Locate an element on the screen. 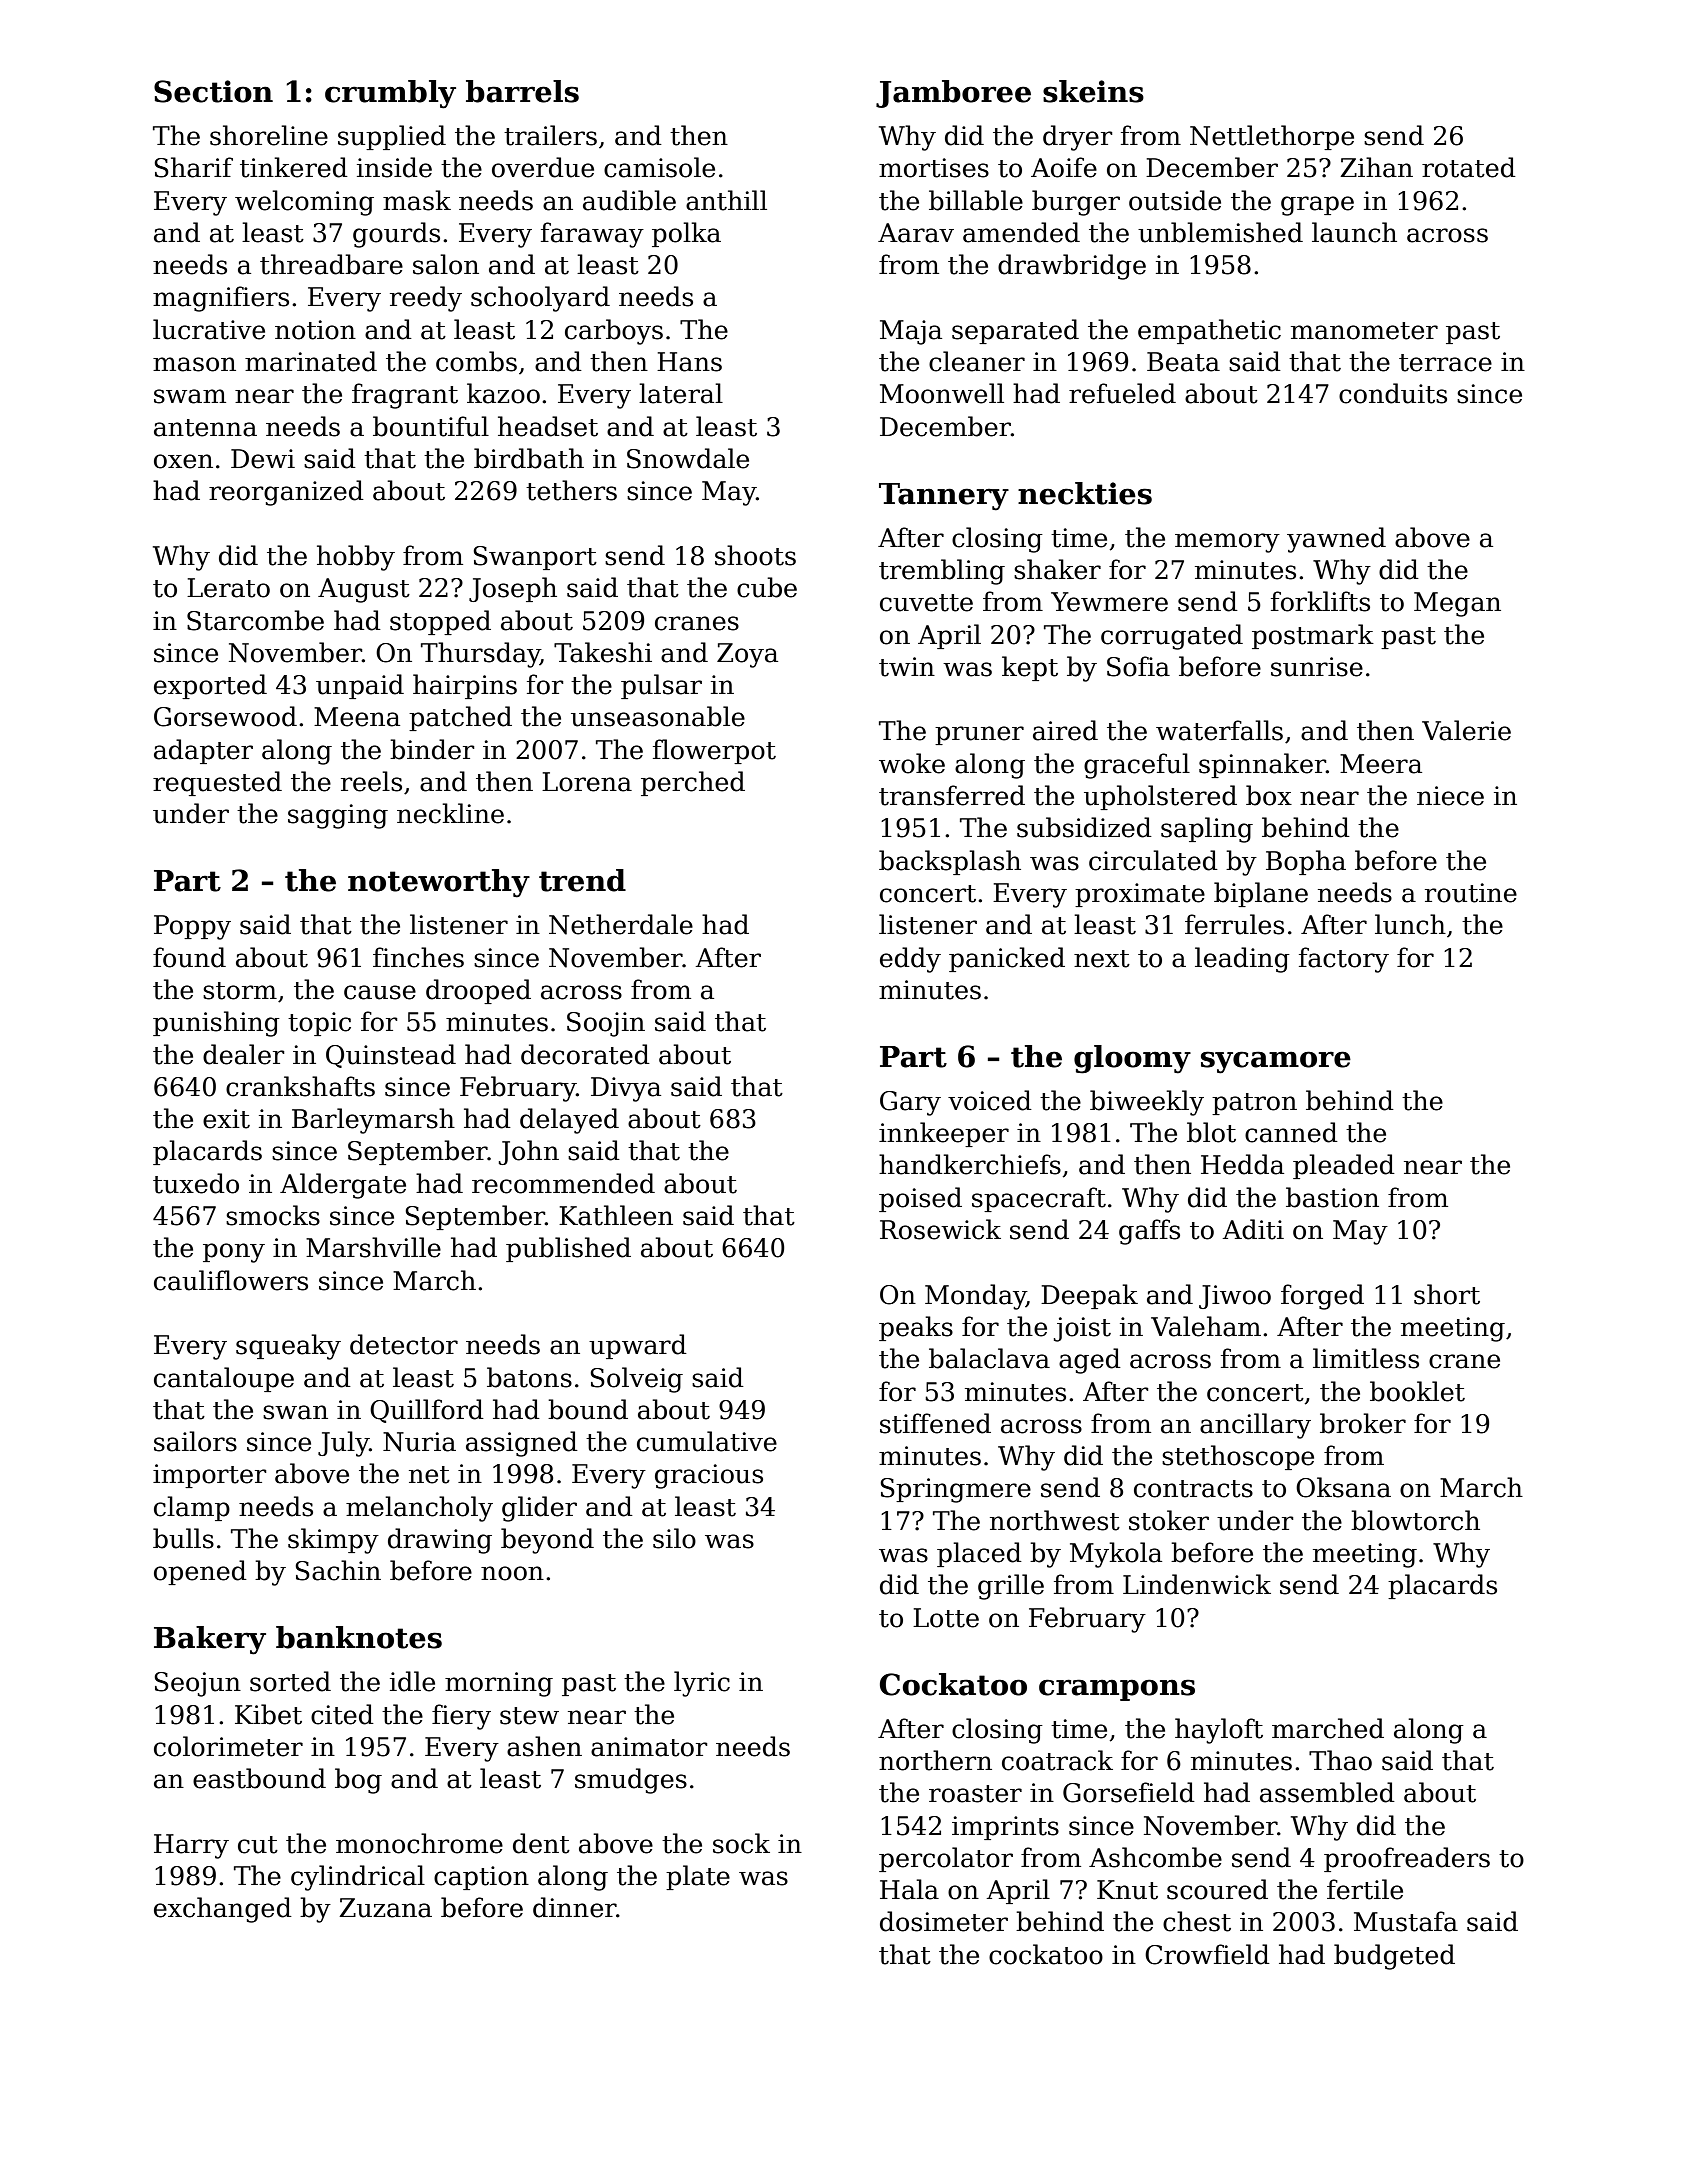  Aditi is located at coordinates (1253, 1229).
